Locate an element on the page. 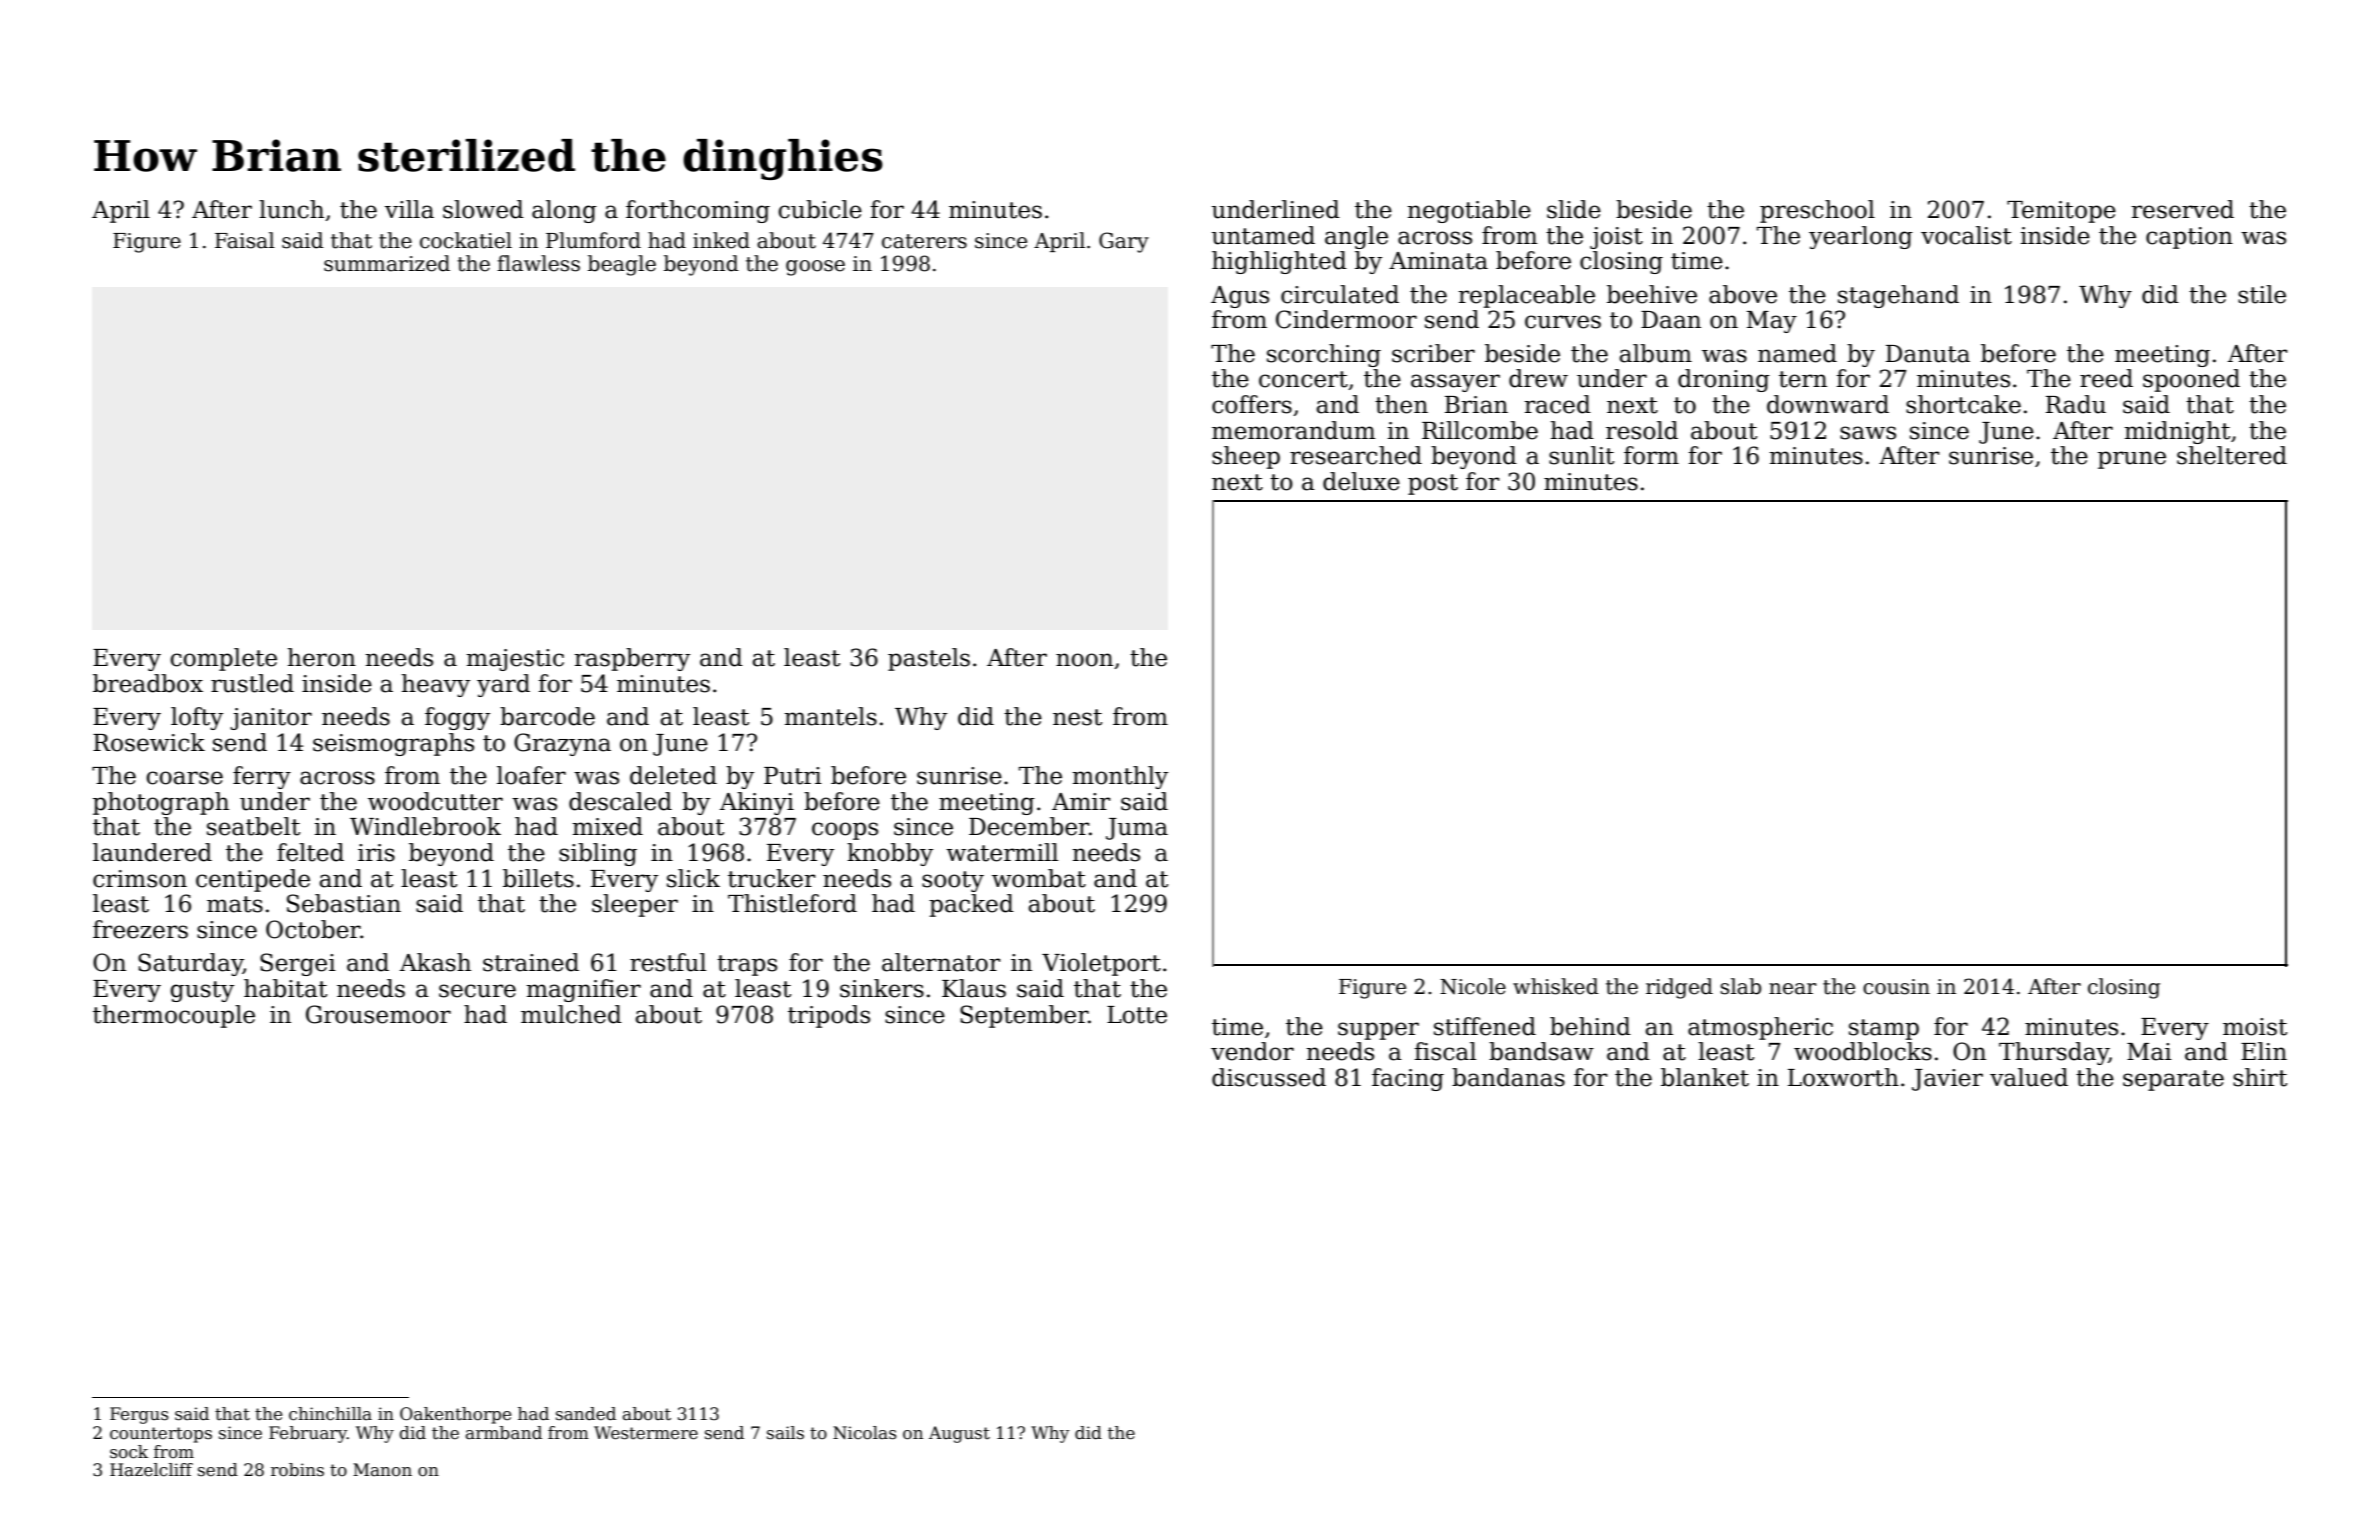 The width and height of the page is (2380, 1540). noon is located at coordinates (1084, 660).
